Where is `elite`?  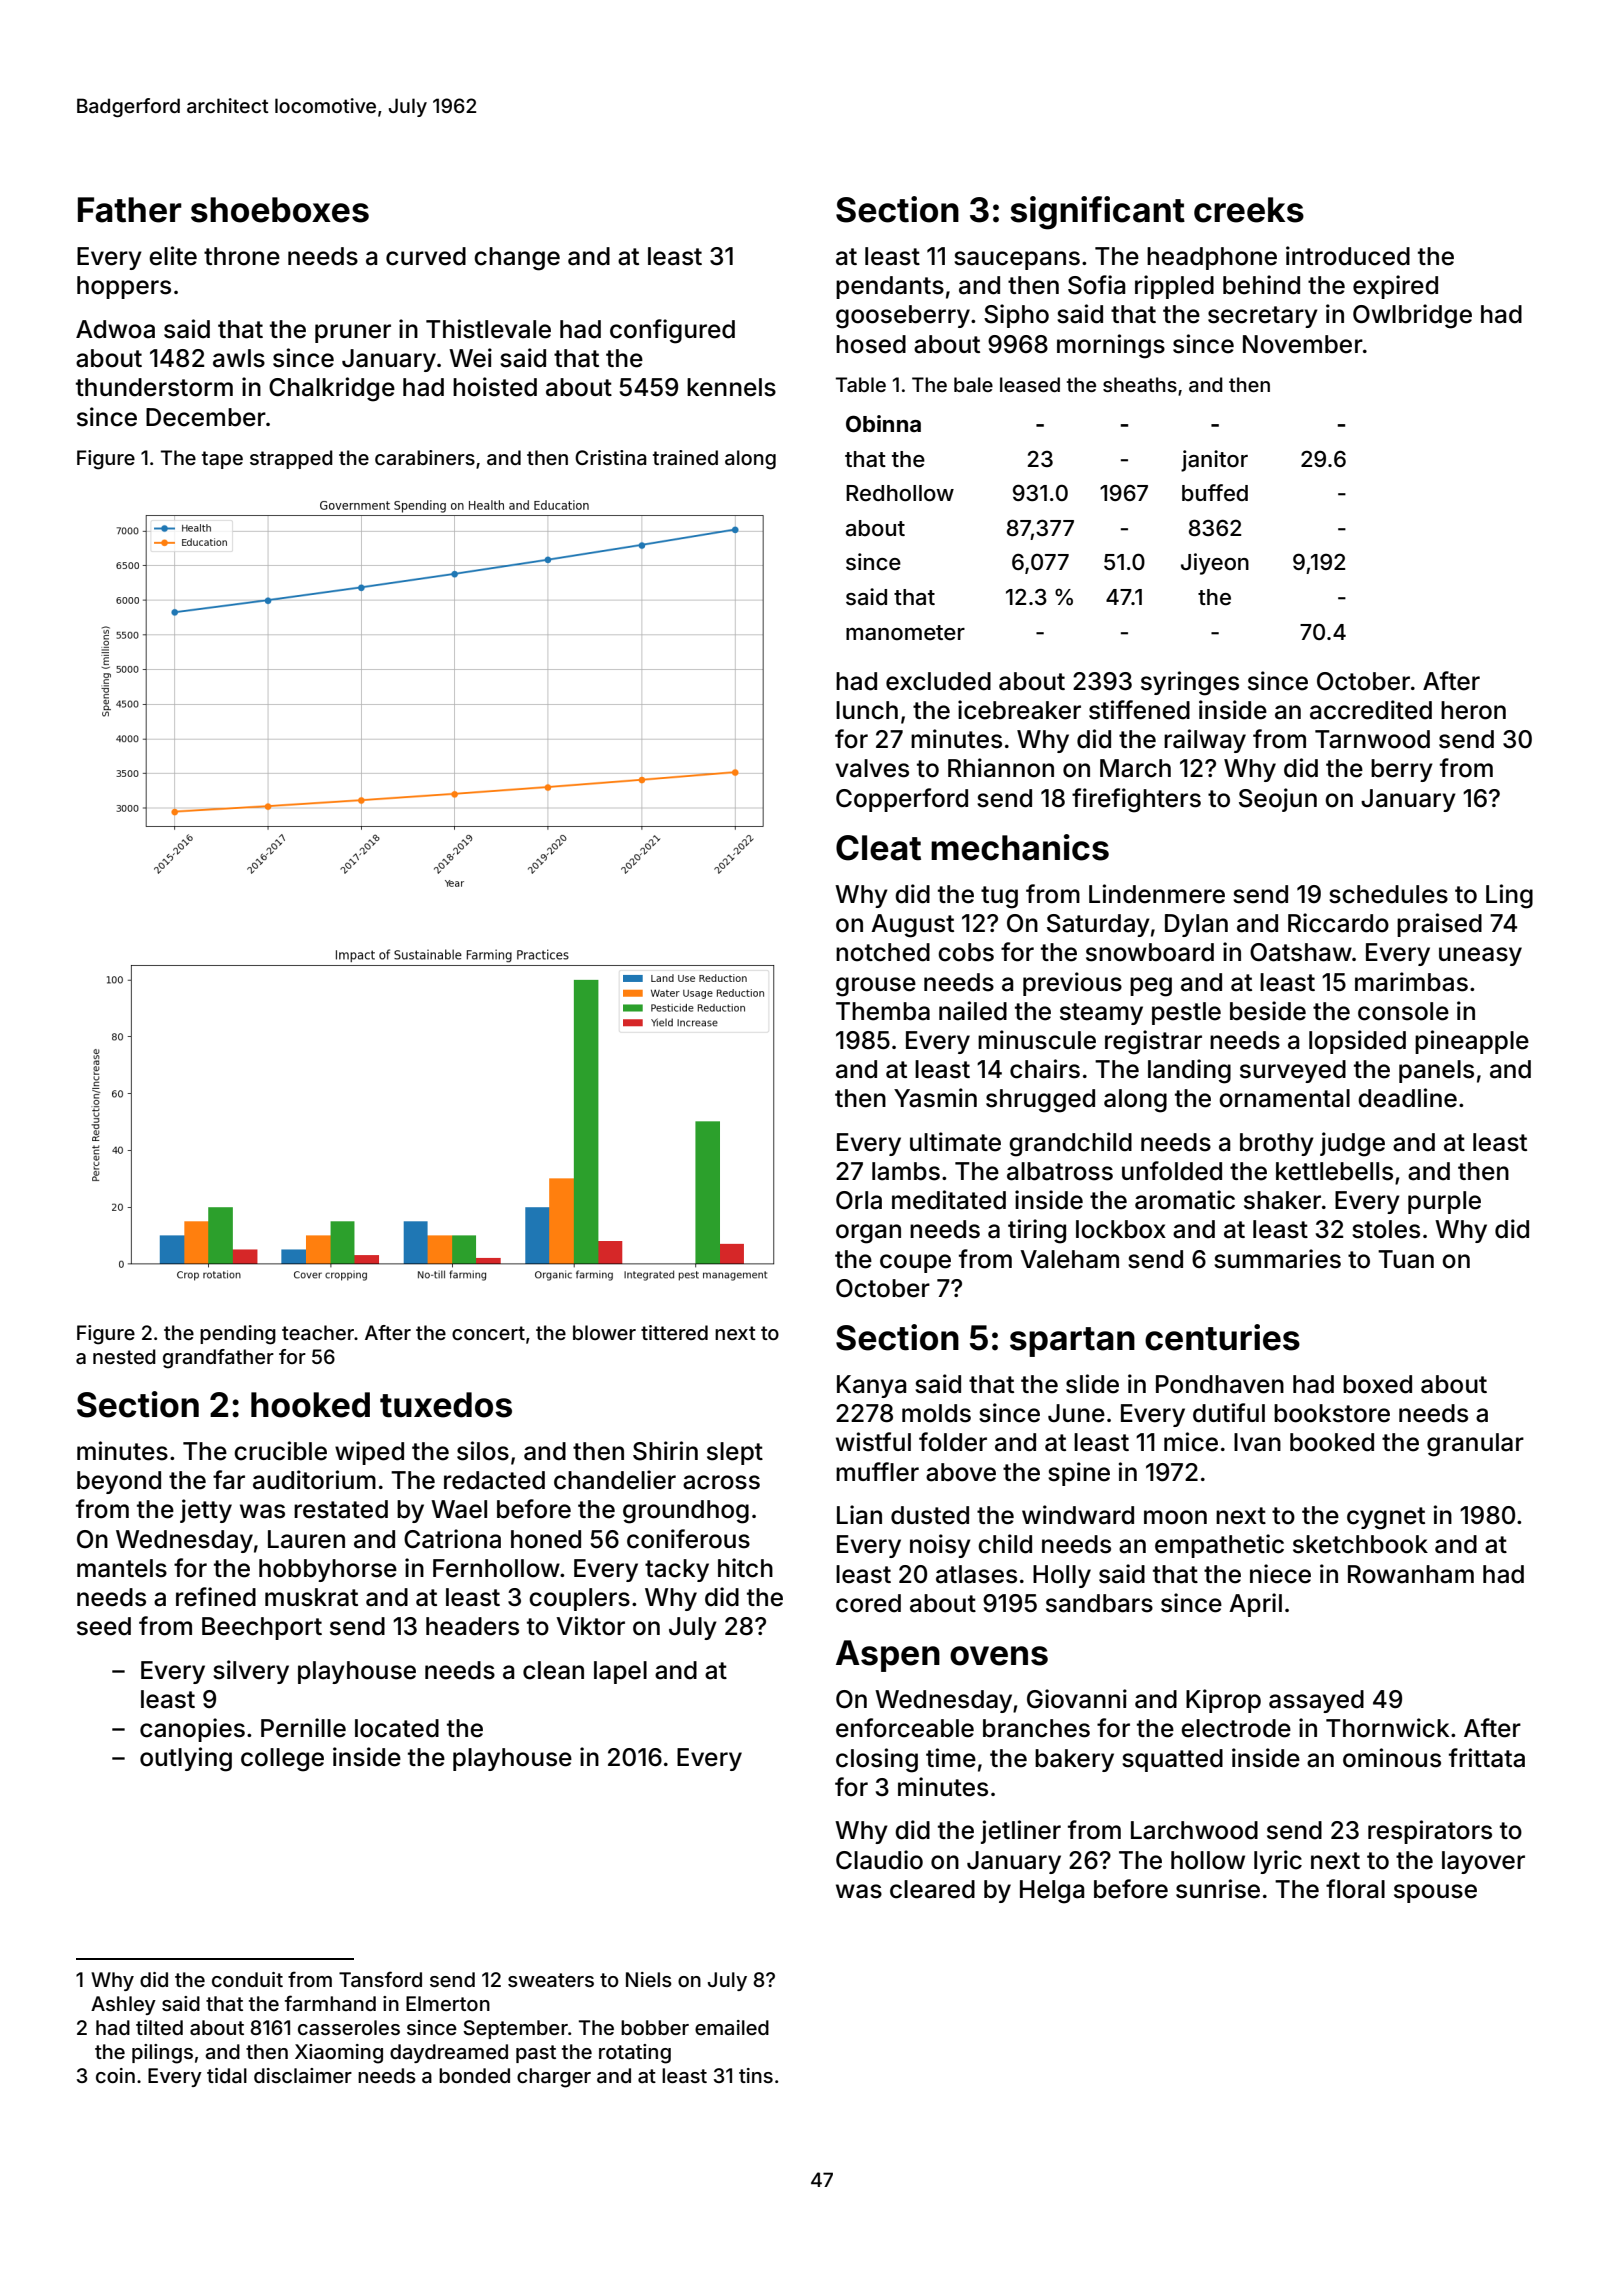
elite is located at coordinates (173, 256).
